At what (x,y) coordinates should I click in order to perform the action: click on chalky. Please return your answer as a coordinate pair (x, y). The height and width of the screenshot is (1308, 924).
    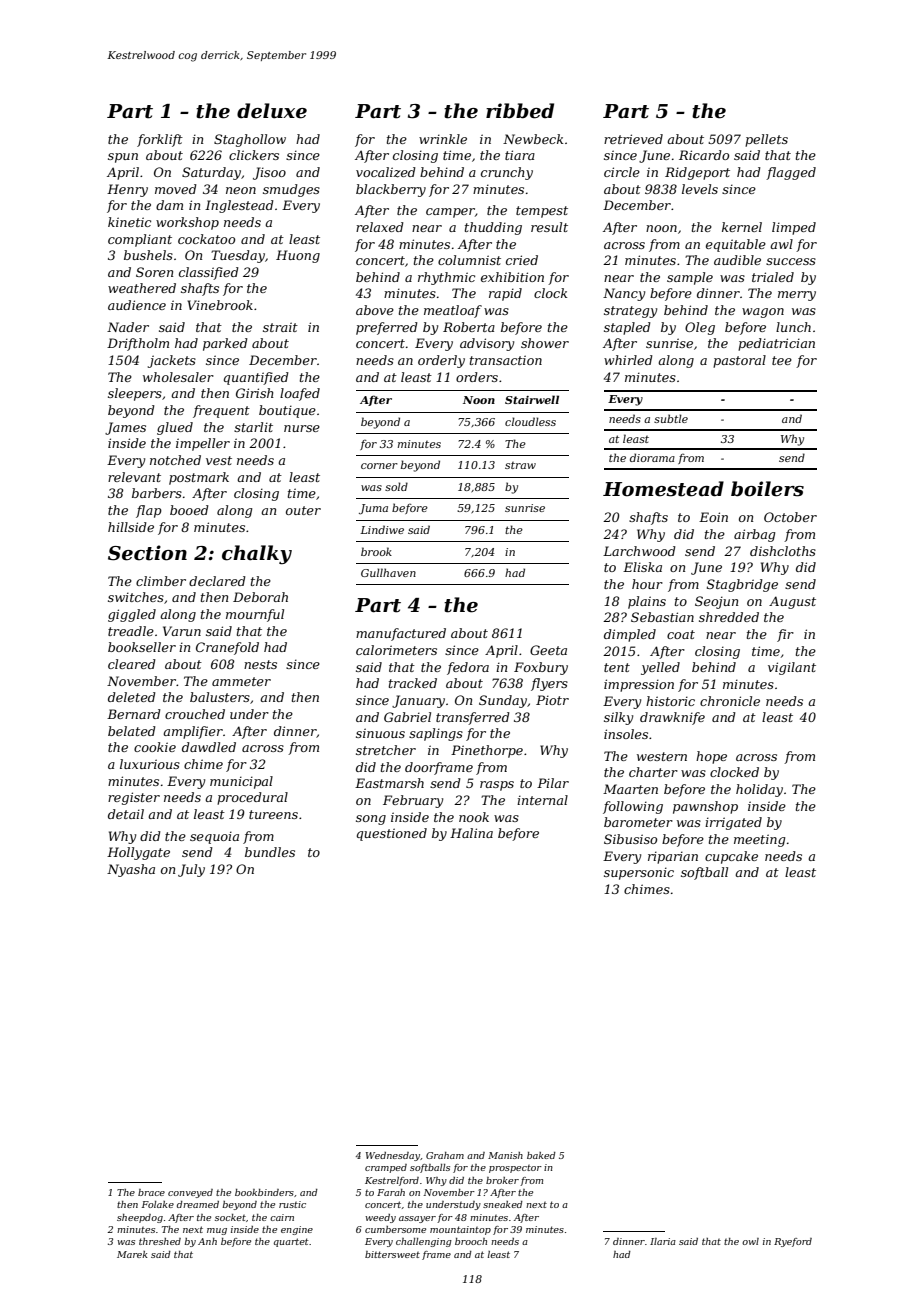
    Looking at the image, I should click on (257, 554).
